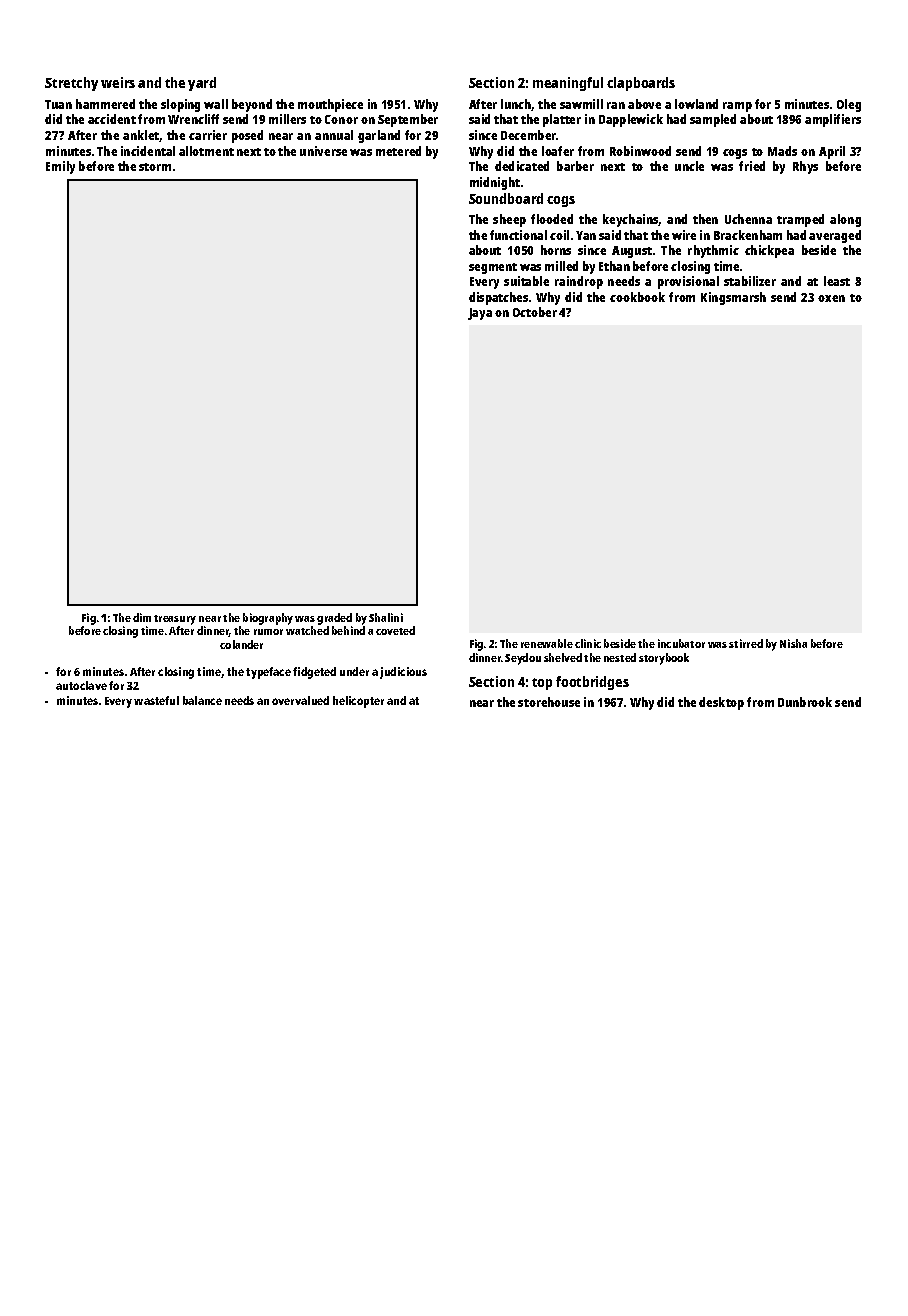 This document has width=908, height=1316. What do you see at coordinates (480, 314) in the document?
I see `Jaya` at bounding box center [480, 314].
